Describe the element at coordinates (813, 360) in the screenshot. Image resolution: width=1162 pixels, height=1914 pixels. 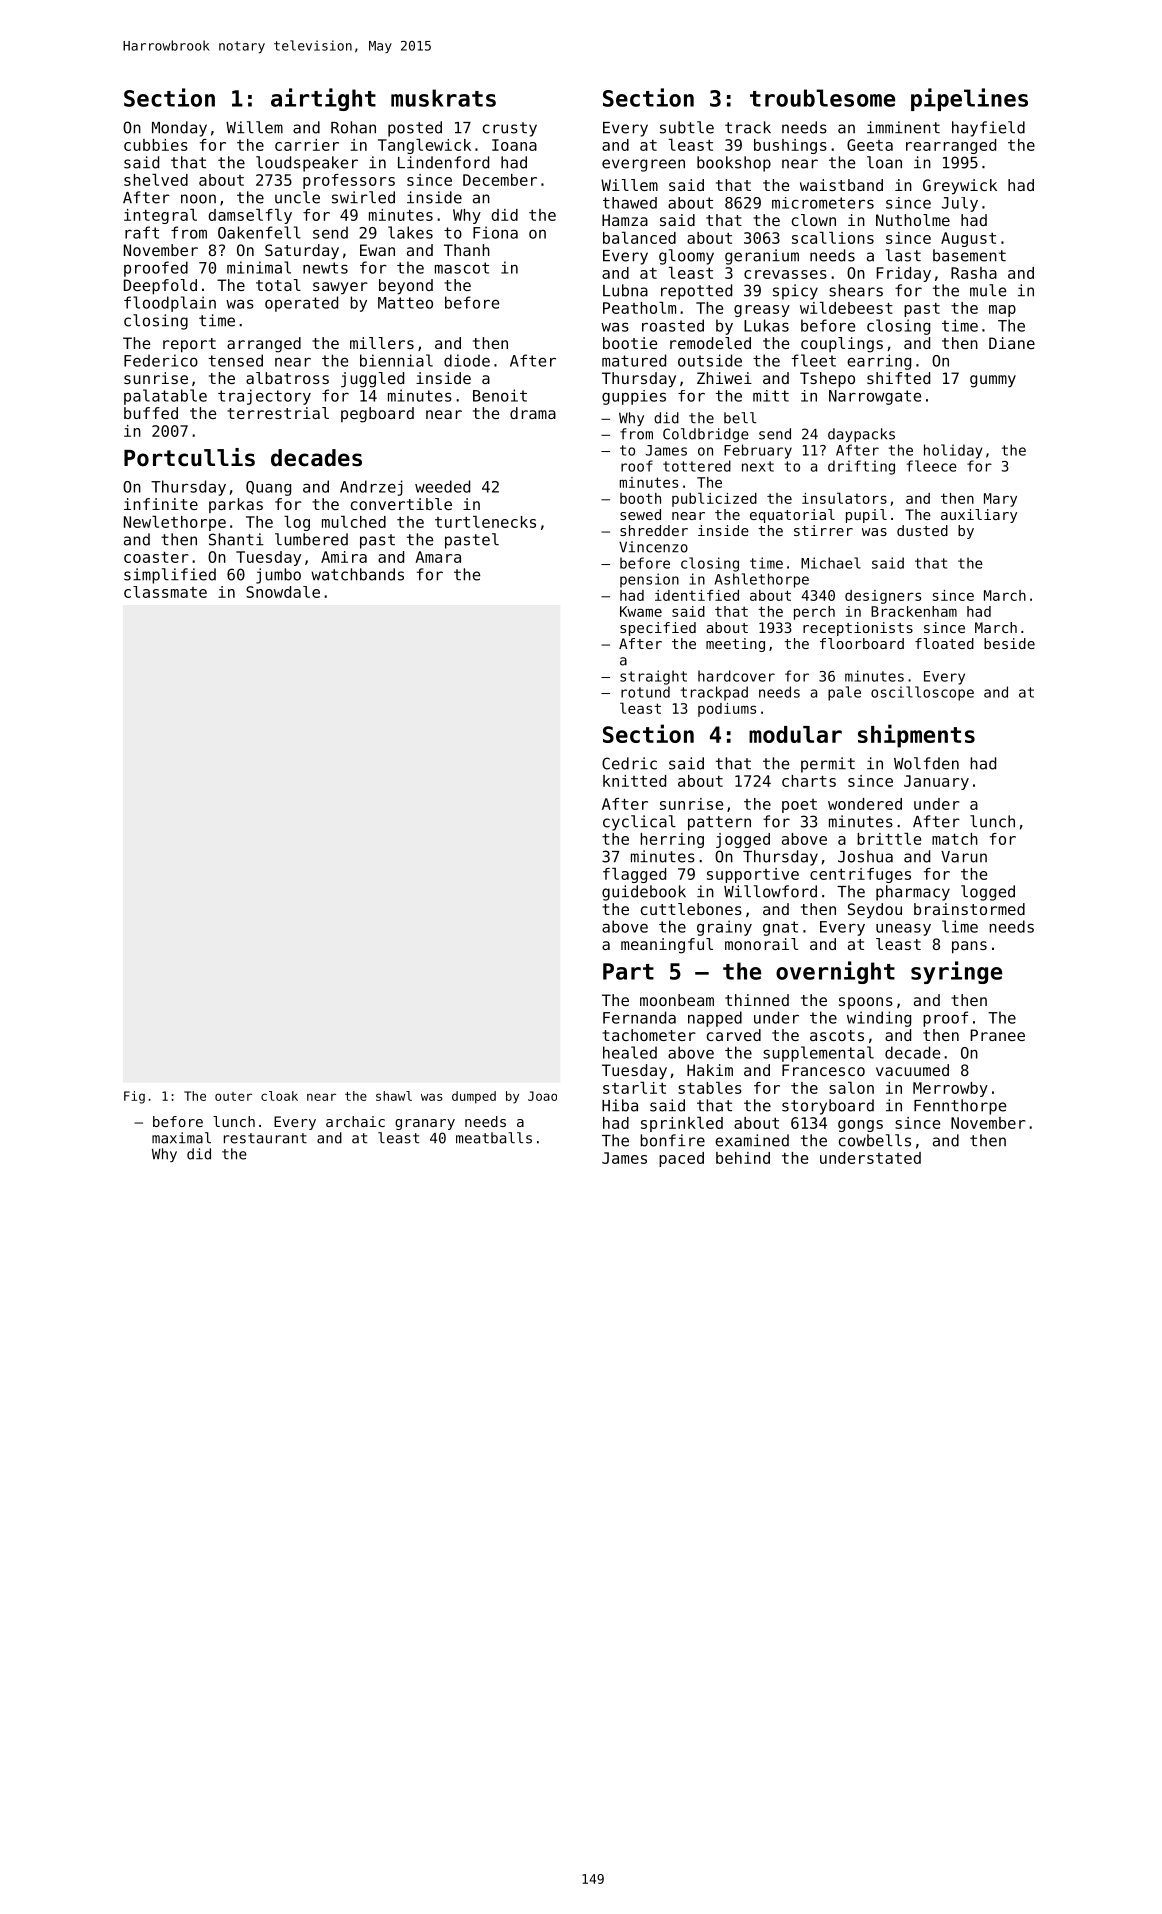
I see `fleet` at that location.
